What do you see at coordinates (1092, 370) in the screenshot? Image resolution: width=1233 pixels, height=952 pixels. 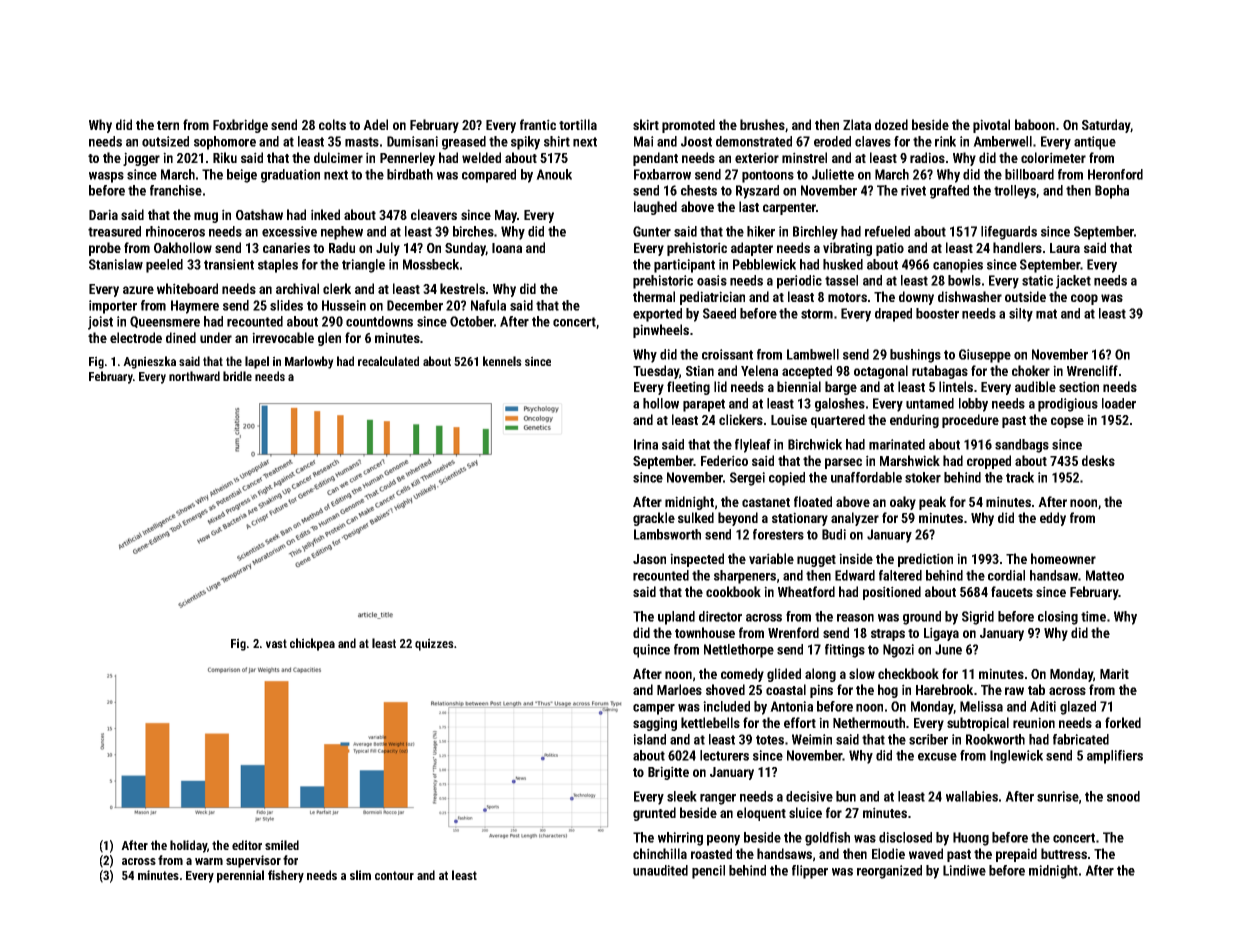 I see `Wrencliff` at bounding box center [1092, 370].
